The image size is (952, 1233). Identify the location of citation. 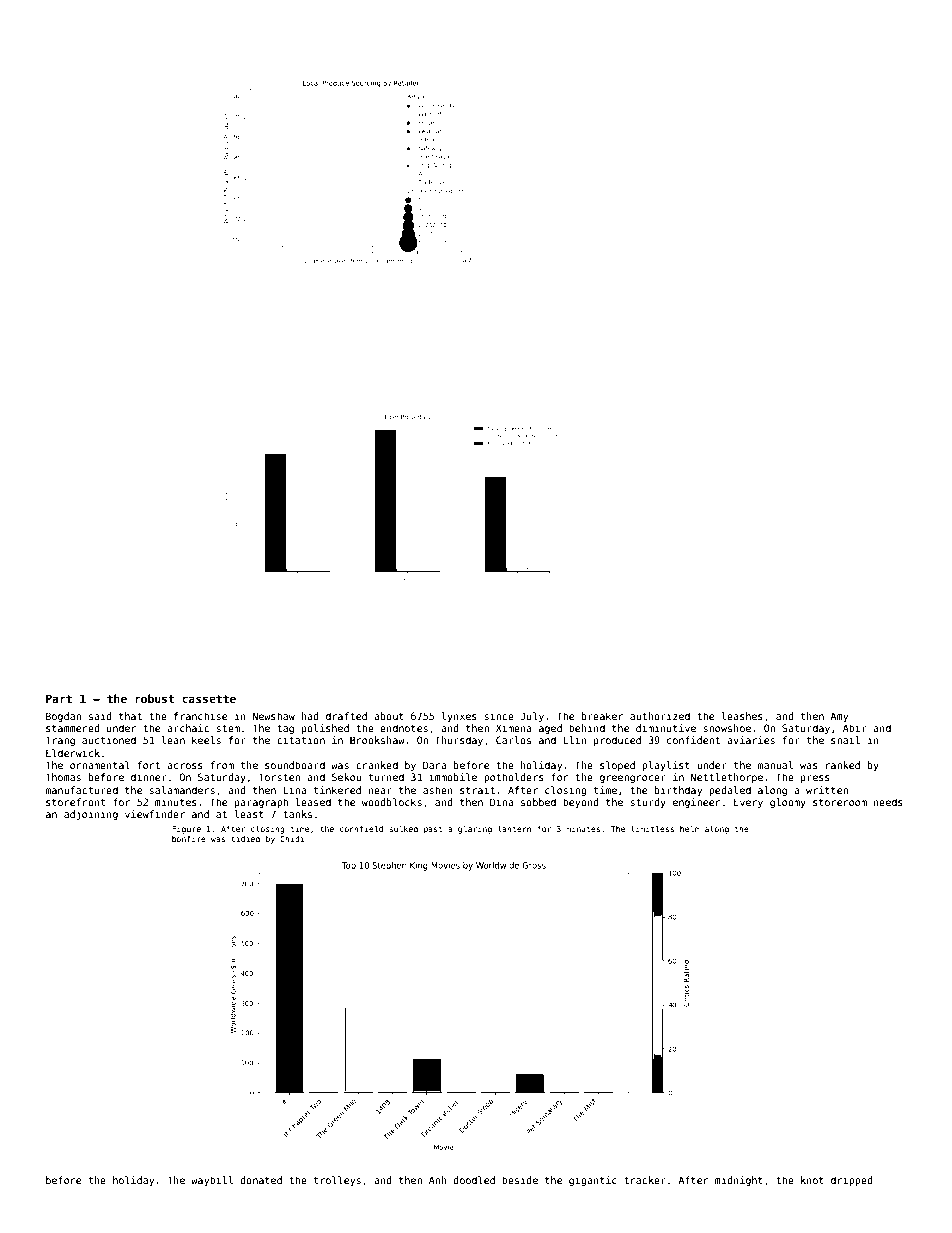
(301, 740).
